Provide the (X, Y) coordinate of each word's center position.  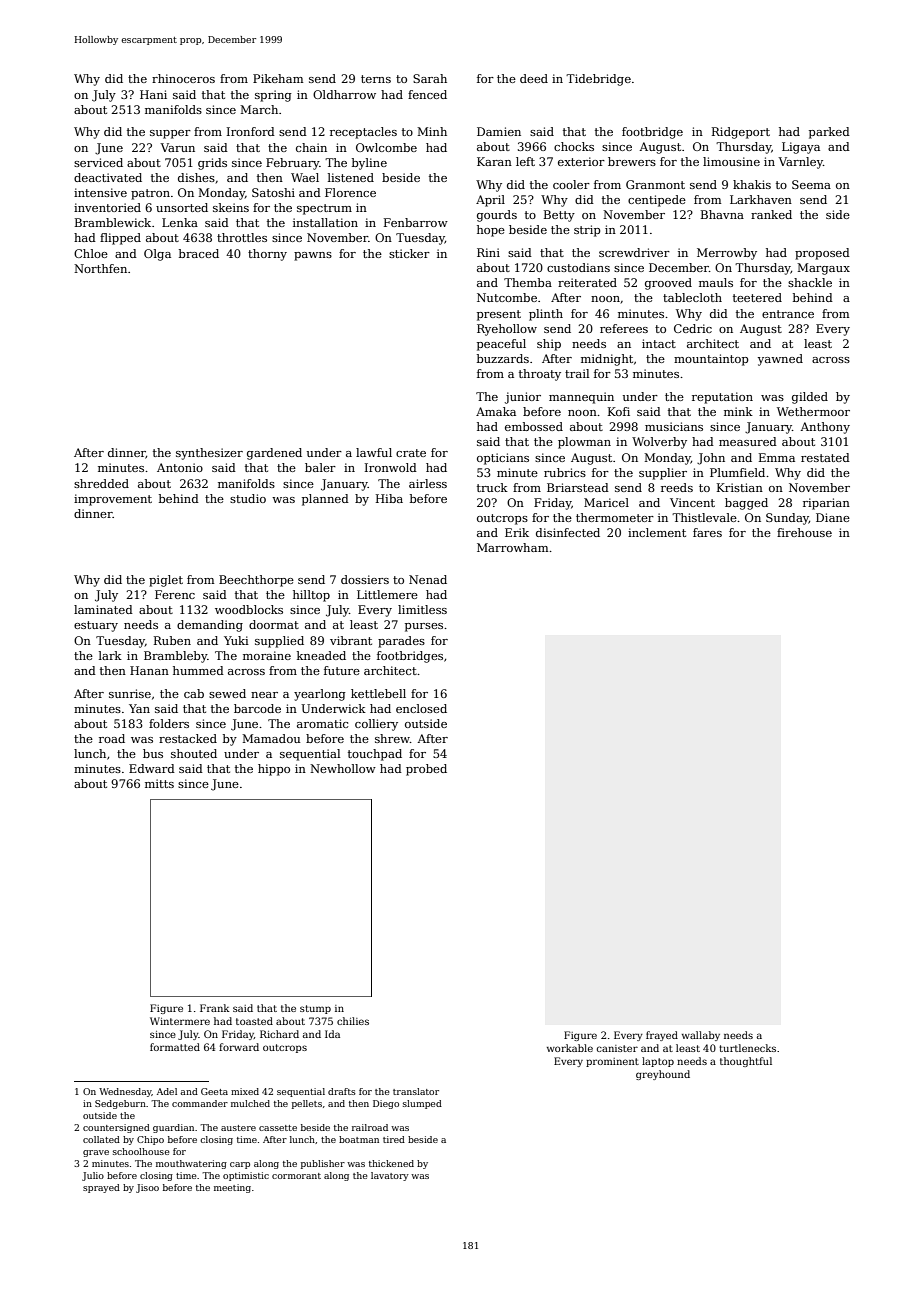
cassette (278, 1128)
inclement (657, 532)
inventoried (107, 207)
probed (426, 770)
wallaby (701, 1036)
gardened (274, 454)
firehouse (804, 532)
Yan (139, 708)
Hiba (389, 498)
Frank (215, 1008)
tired (394, 1139)
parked (829, 133)
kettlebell (378, 693)
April (490, 201)
